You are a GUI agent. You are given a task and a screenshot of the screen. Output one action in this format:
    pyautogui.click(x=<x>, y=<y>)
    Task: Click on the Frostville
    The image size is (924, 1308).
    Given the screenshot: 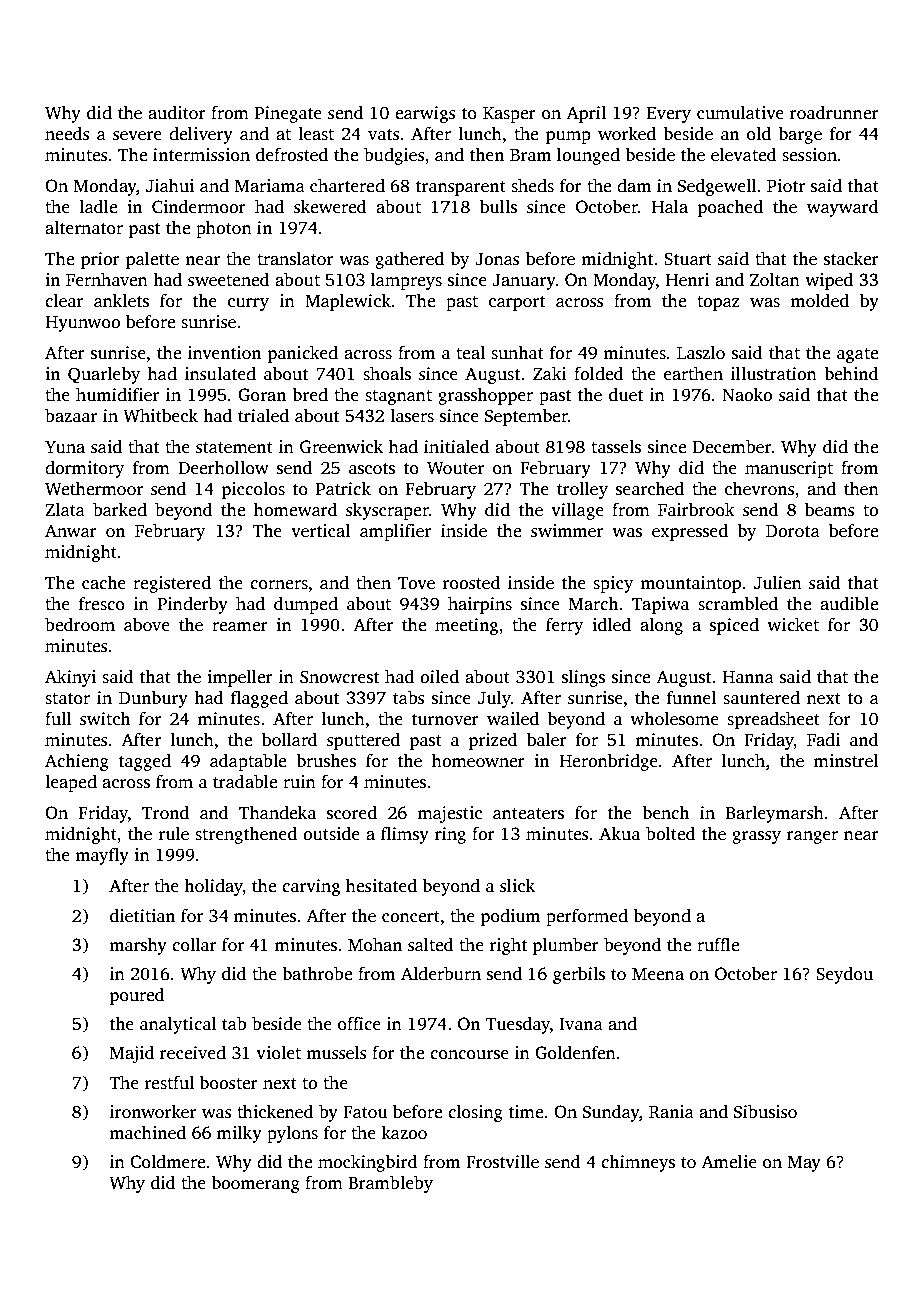 What is the action you would take?
    pyautogui.click(x=502, y=1162)
